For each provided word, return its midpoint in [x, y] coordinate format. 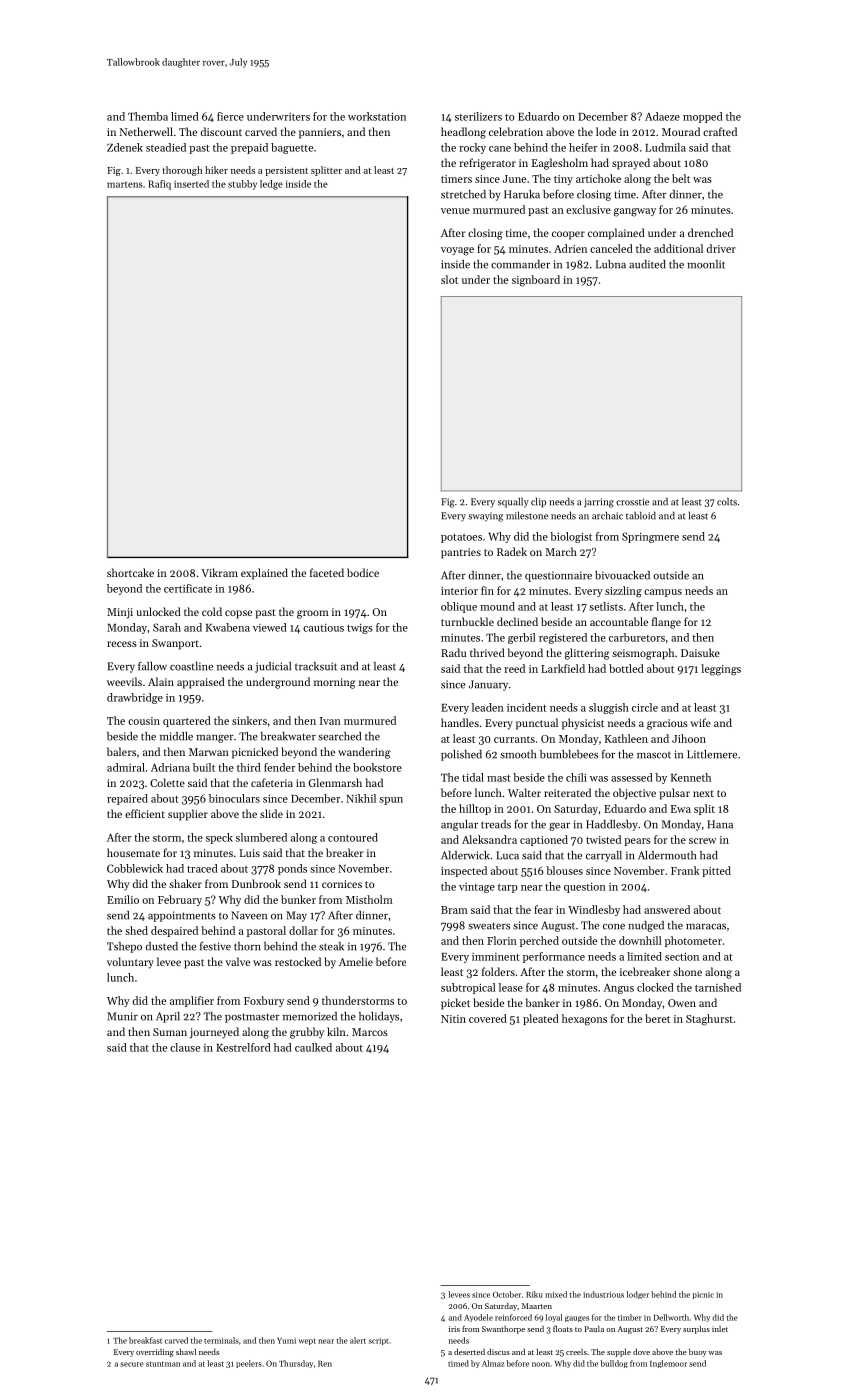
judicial [273, 667]
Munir [122, 1016]
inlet [720, 1329]
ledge [271, 185]
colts [727, 502]
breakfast [145, 1340]
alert [358, 1340]
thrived [487, 652]
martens [125, 185]
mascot [654, 755]
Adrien [570, 248]
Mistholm [369, 899]
